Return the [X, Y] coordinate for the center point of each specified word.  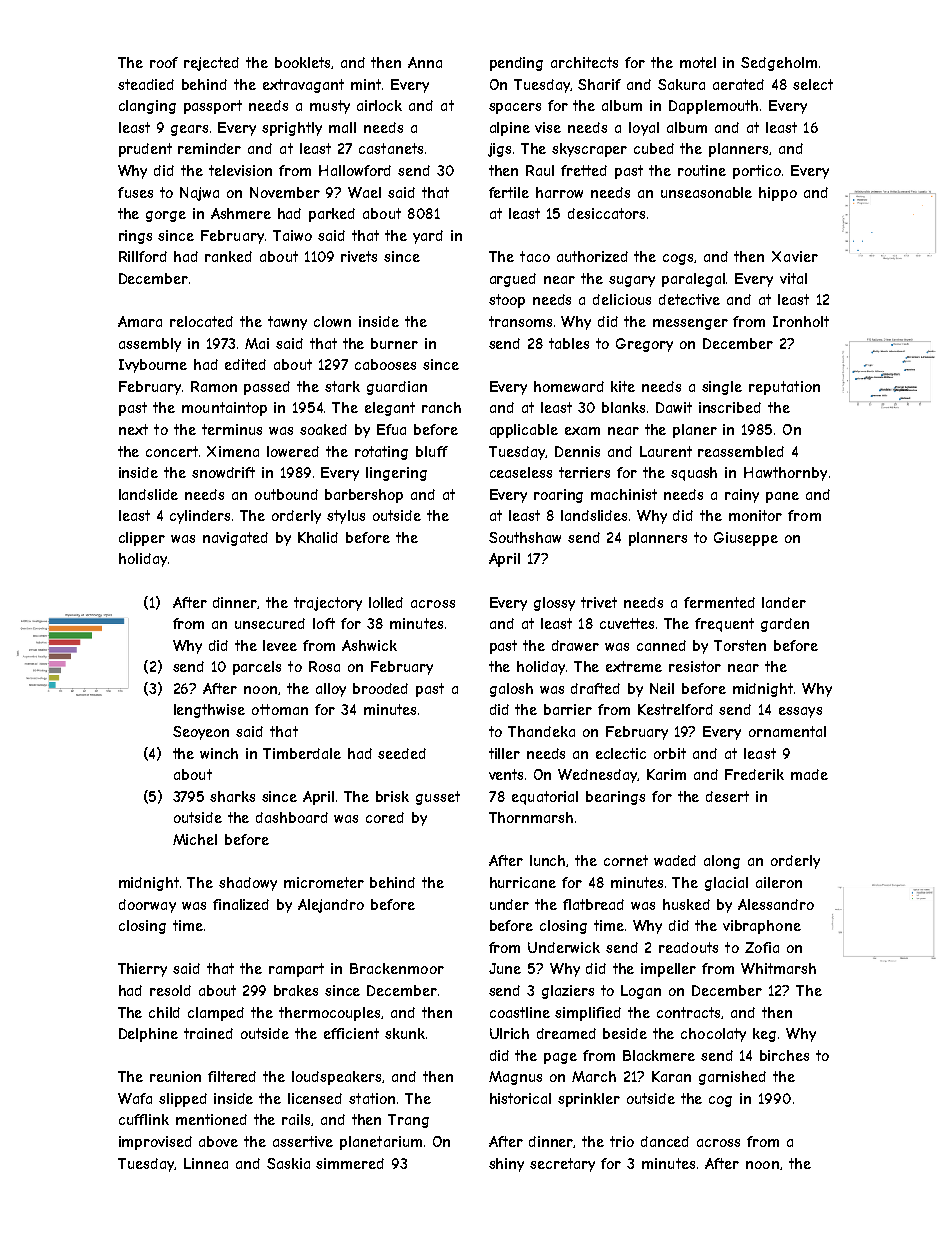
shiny [506, 1165]
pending [516, 64]
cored [385, 817]
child [164, 1012]
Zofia [762, 947]
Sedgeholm [779, 64]
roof [164, 62]
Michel [195, 839]
